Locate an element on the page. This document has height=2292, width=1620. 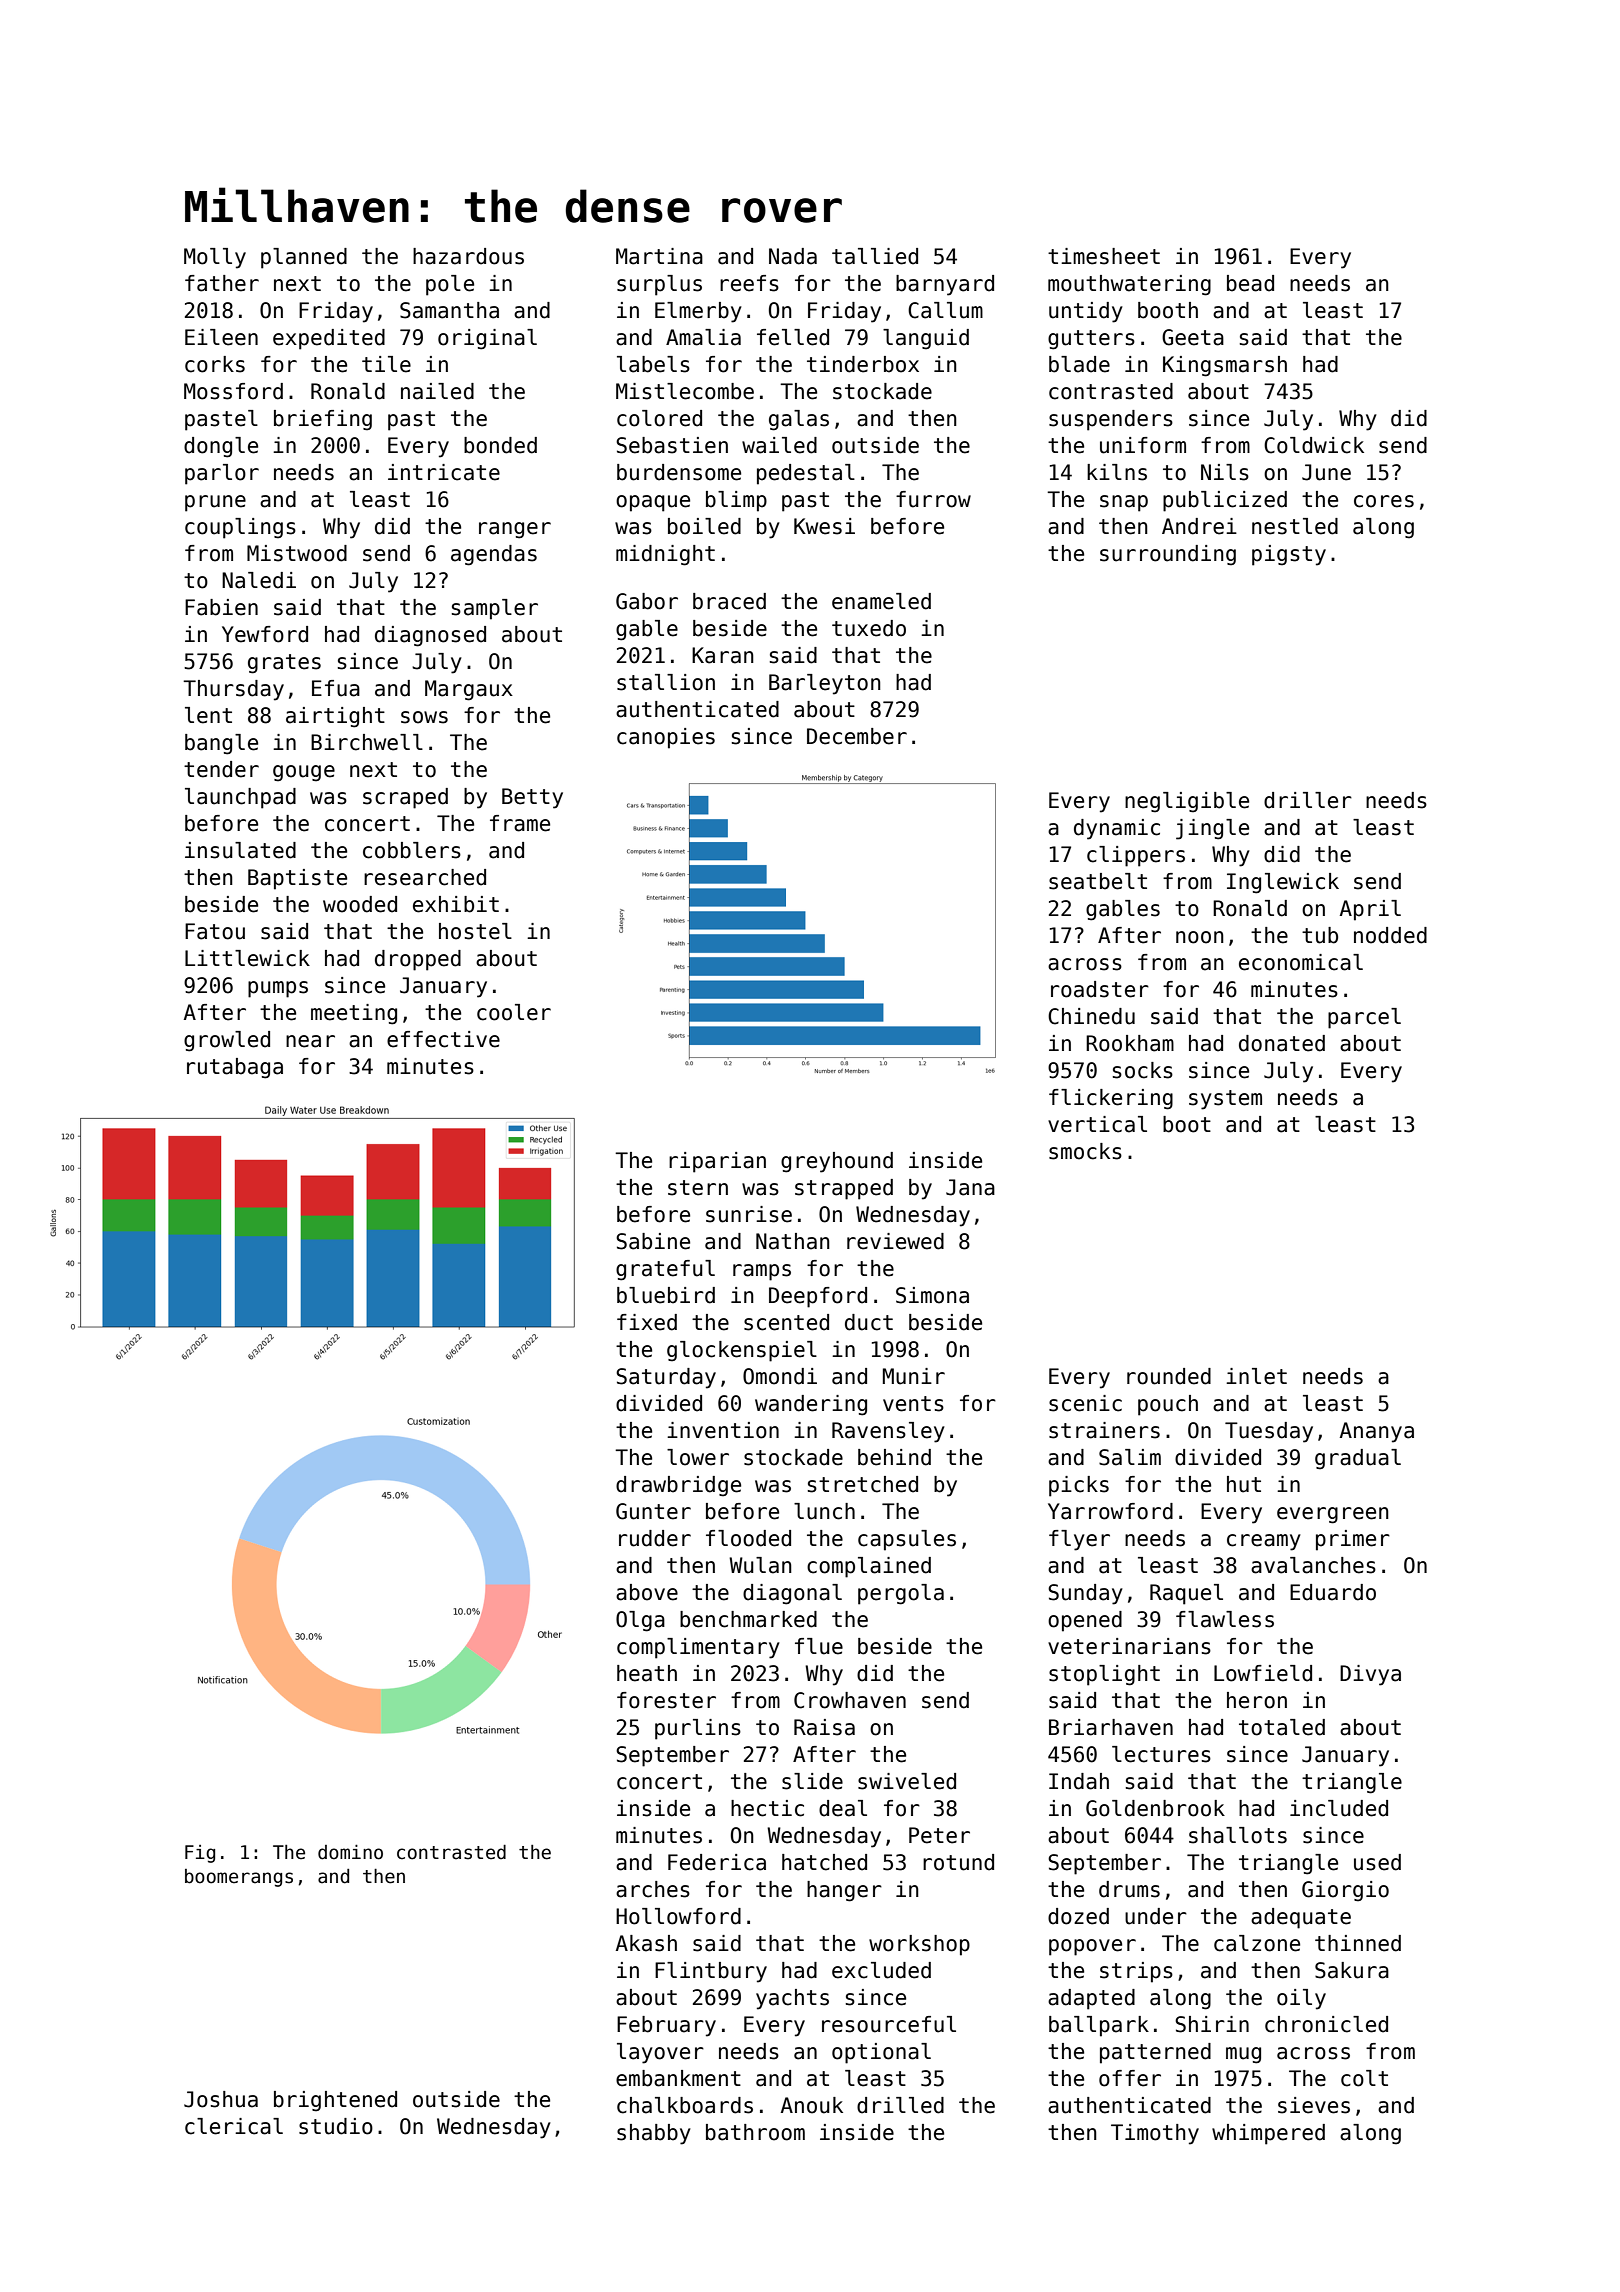
bead is located at coordinates (1250, 283).
